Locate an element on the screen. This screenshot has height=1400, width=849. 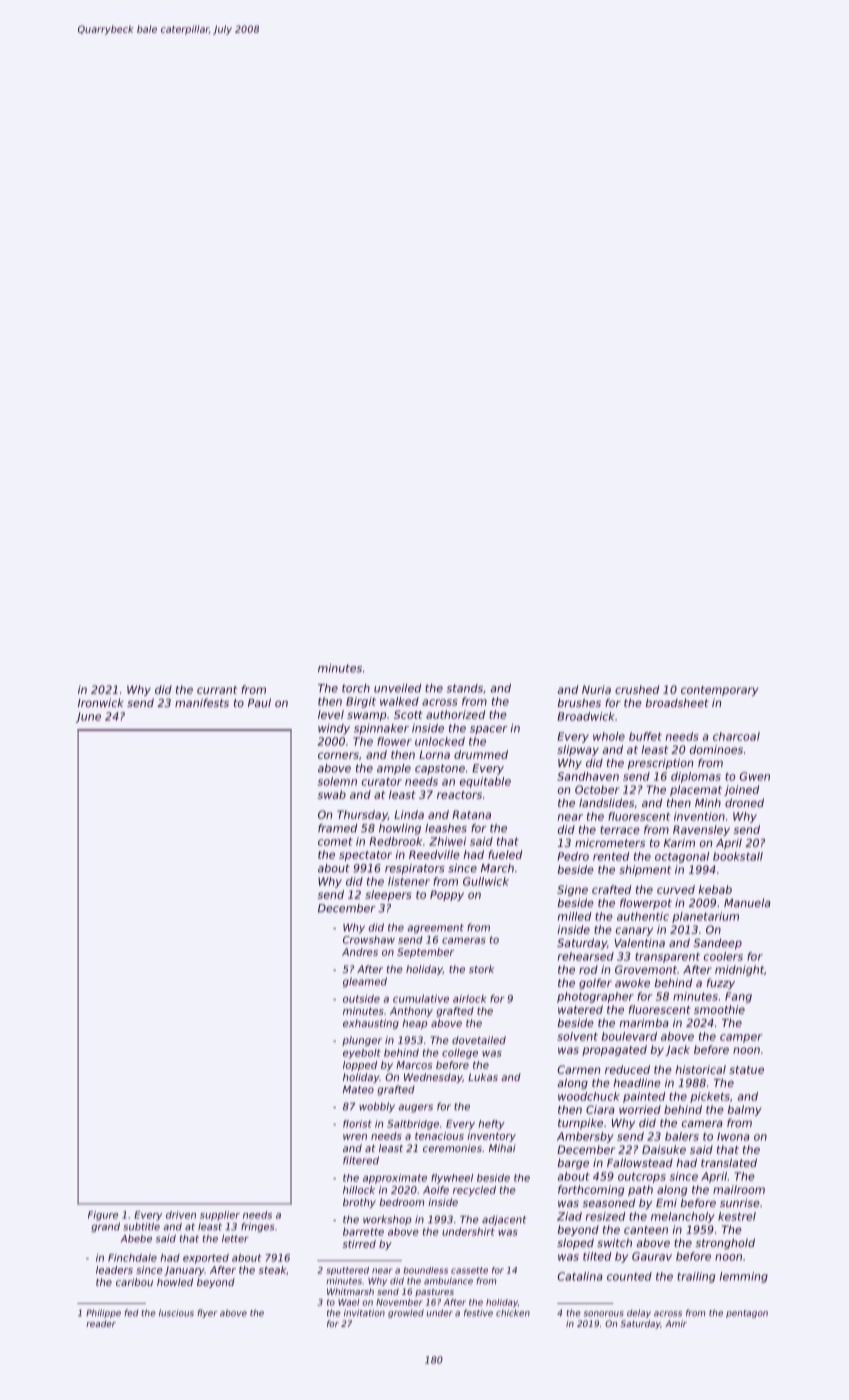
marimba is located at coordinates (644, 1022).
